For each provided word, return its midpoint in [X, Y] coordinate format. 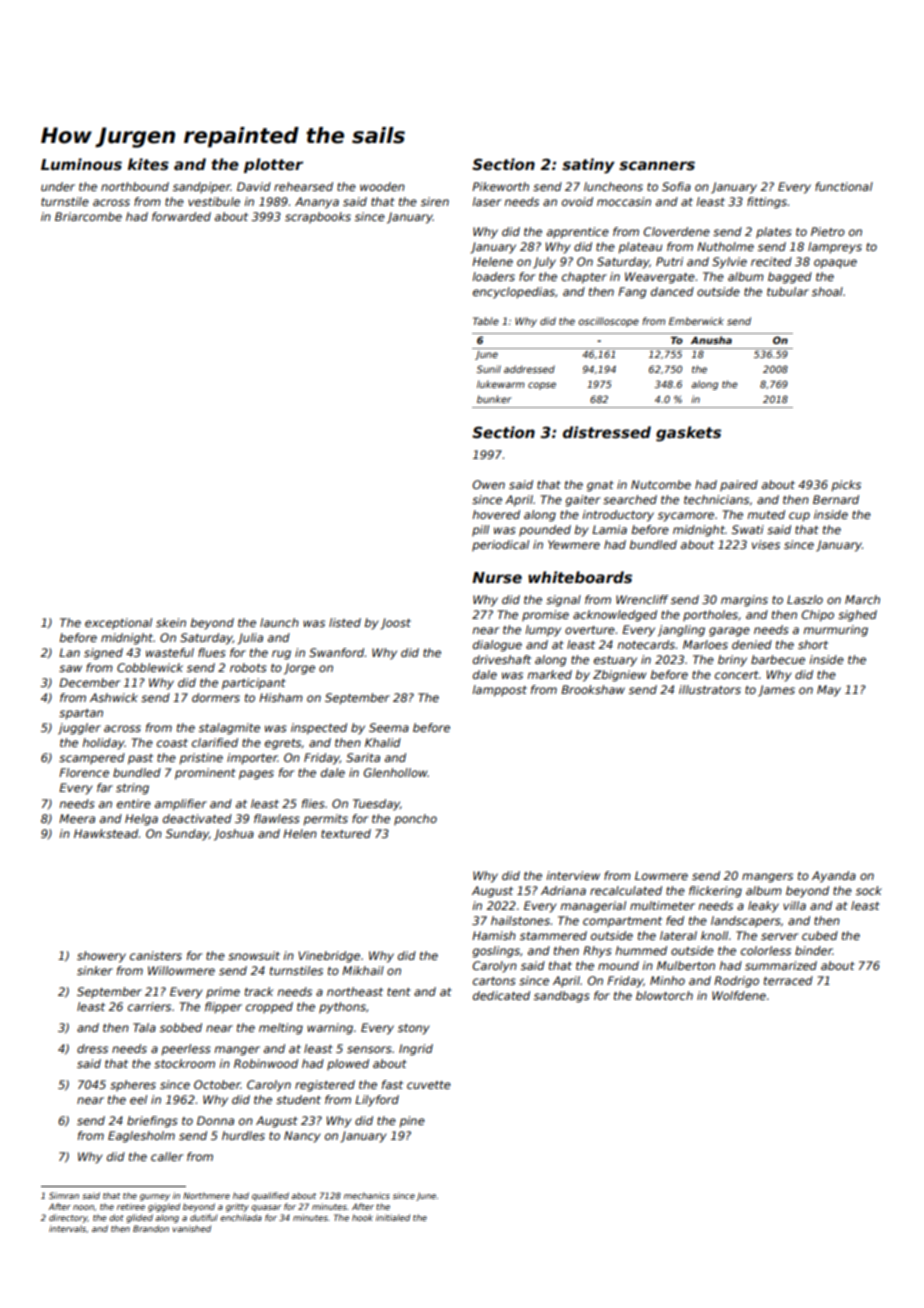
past [140, 759]
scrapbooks [318, 218]
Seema [389, 727]
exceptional [118, 624]
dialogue [497, 646]
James [776, 691]
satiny [588, 166]
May [829, 691]
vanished [191, 1228]
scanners [657, 165]
